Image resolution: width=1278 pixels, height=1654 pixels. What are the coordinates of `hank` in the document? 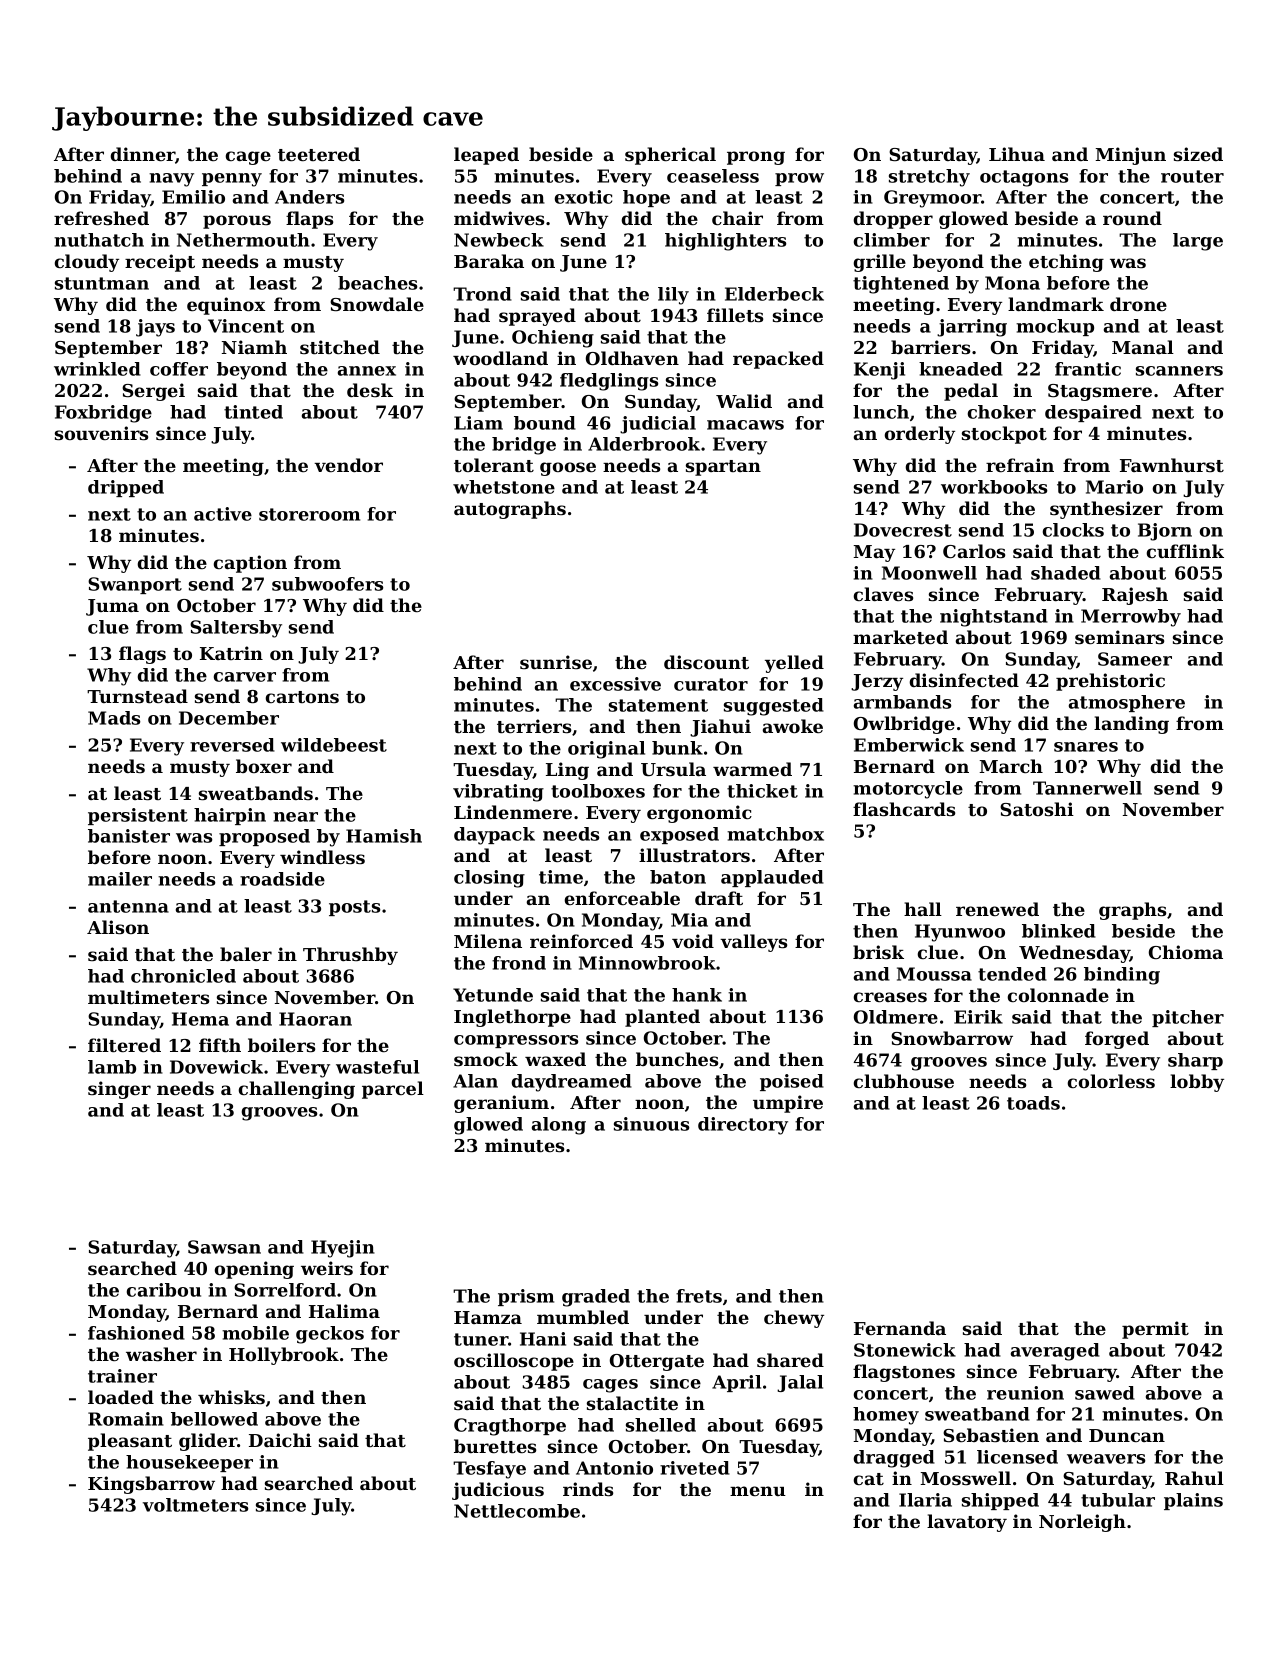 It's located at (697, 995).
